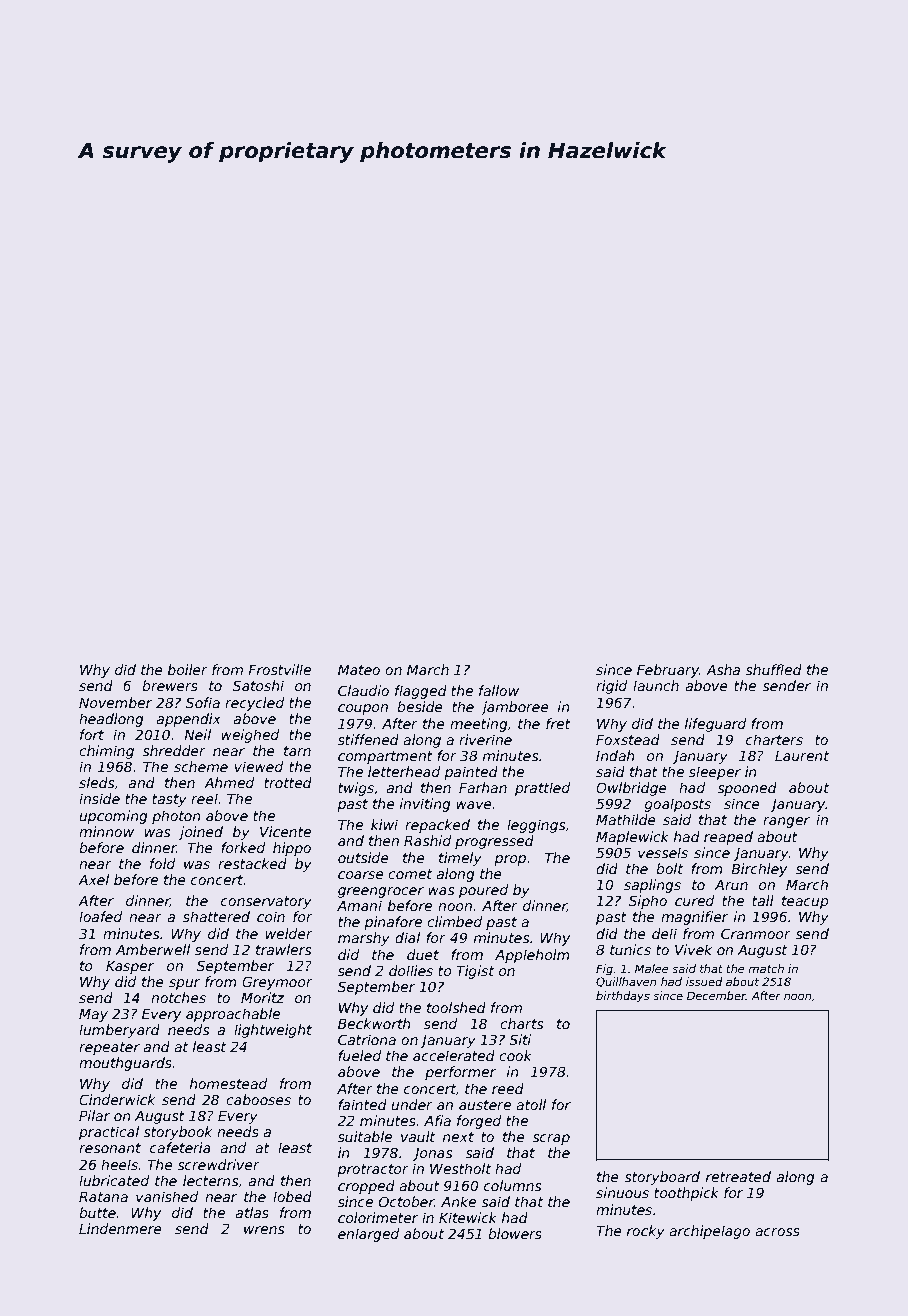 This image has width=908, height=1316. Describe the element at coordinates (483, 891) in the image. I see `poured` at that location.
